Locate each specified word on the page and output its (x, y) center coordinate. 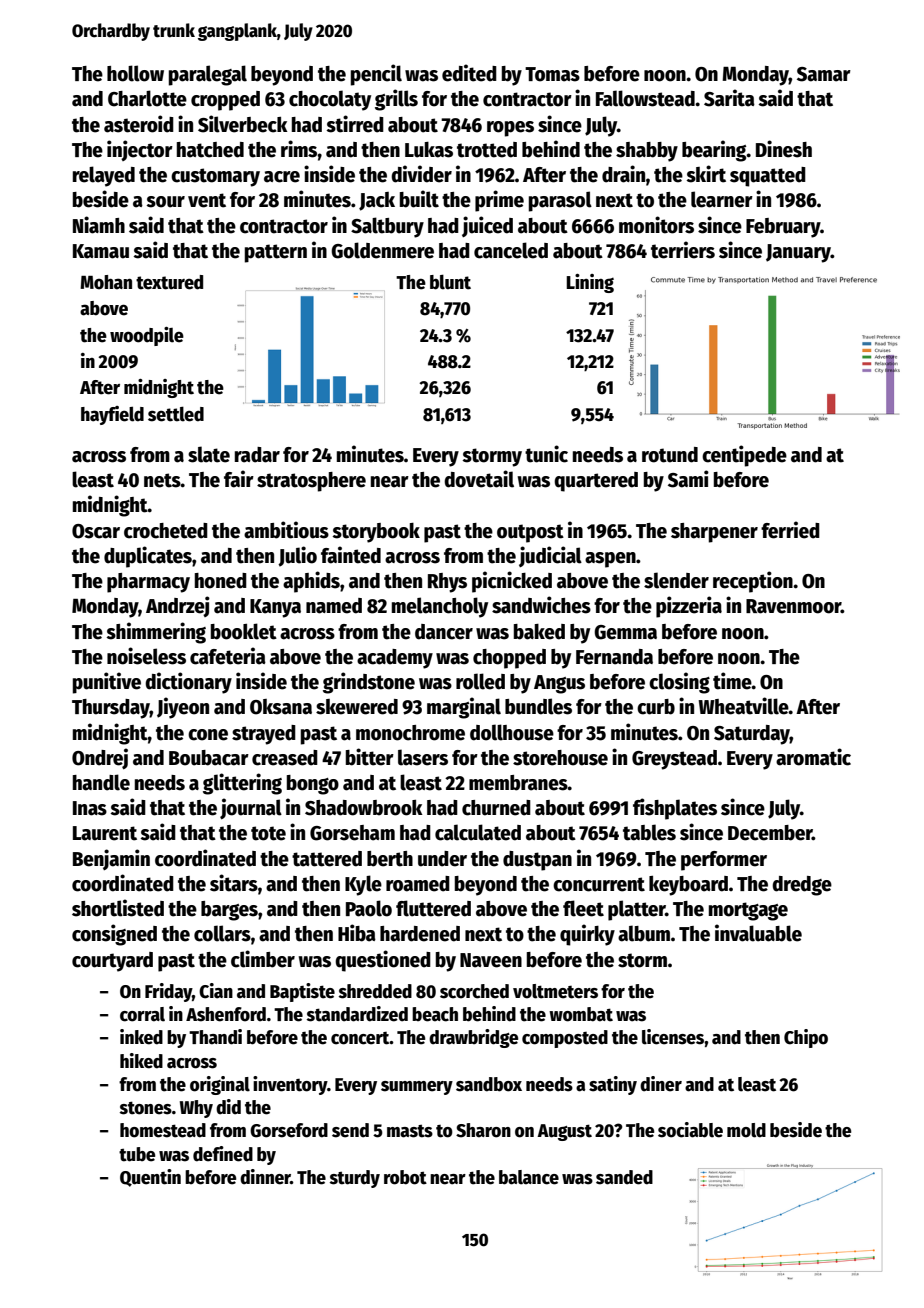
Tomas (552, 74)
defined (223, 1154)
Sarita (729, 98)
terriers (683, 250)
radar (257, 455)
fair (239, 479)
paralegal (208, 75)
